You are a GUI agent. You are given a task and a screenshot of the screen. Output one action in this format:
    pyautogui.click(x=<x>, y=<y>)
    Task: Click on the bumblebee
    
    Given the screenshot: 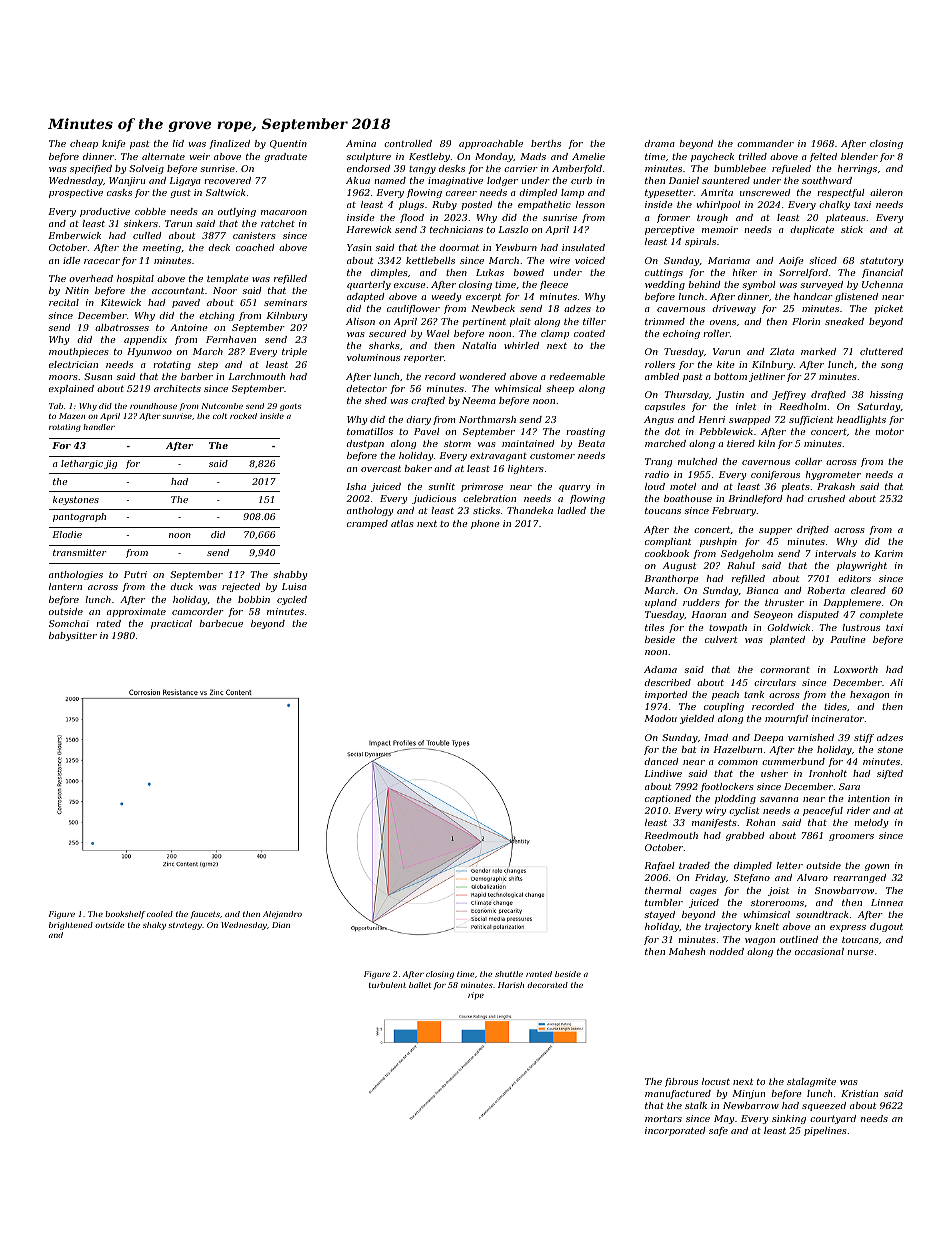 What is the action you would take?
    pyautogui.click(x=740, y=168)
